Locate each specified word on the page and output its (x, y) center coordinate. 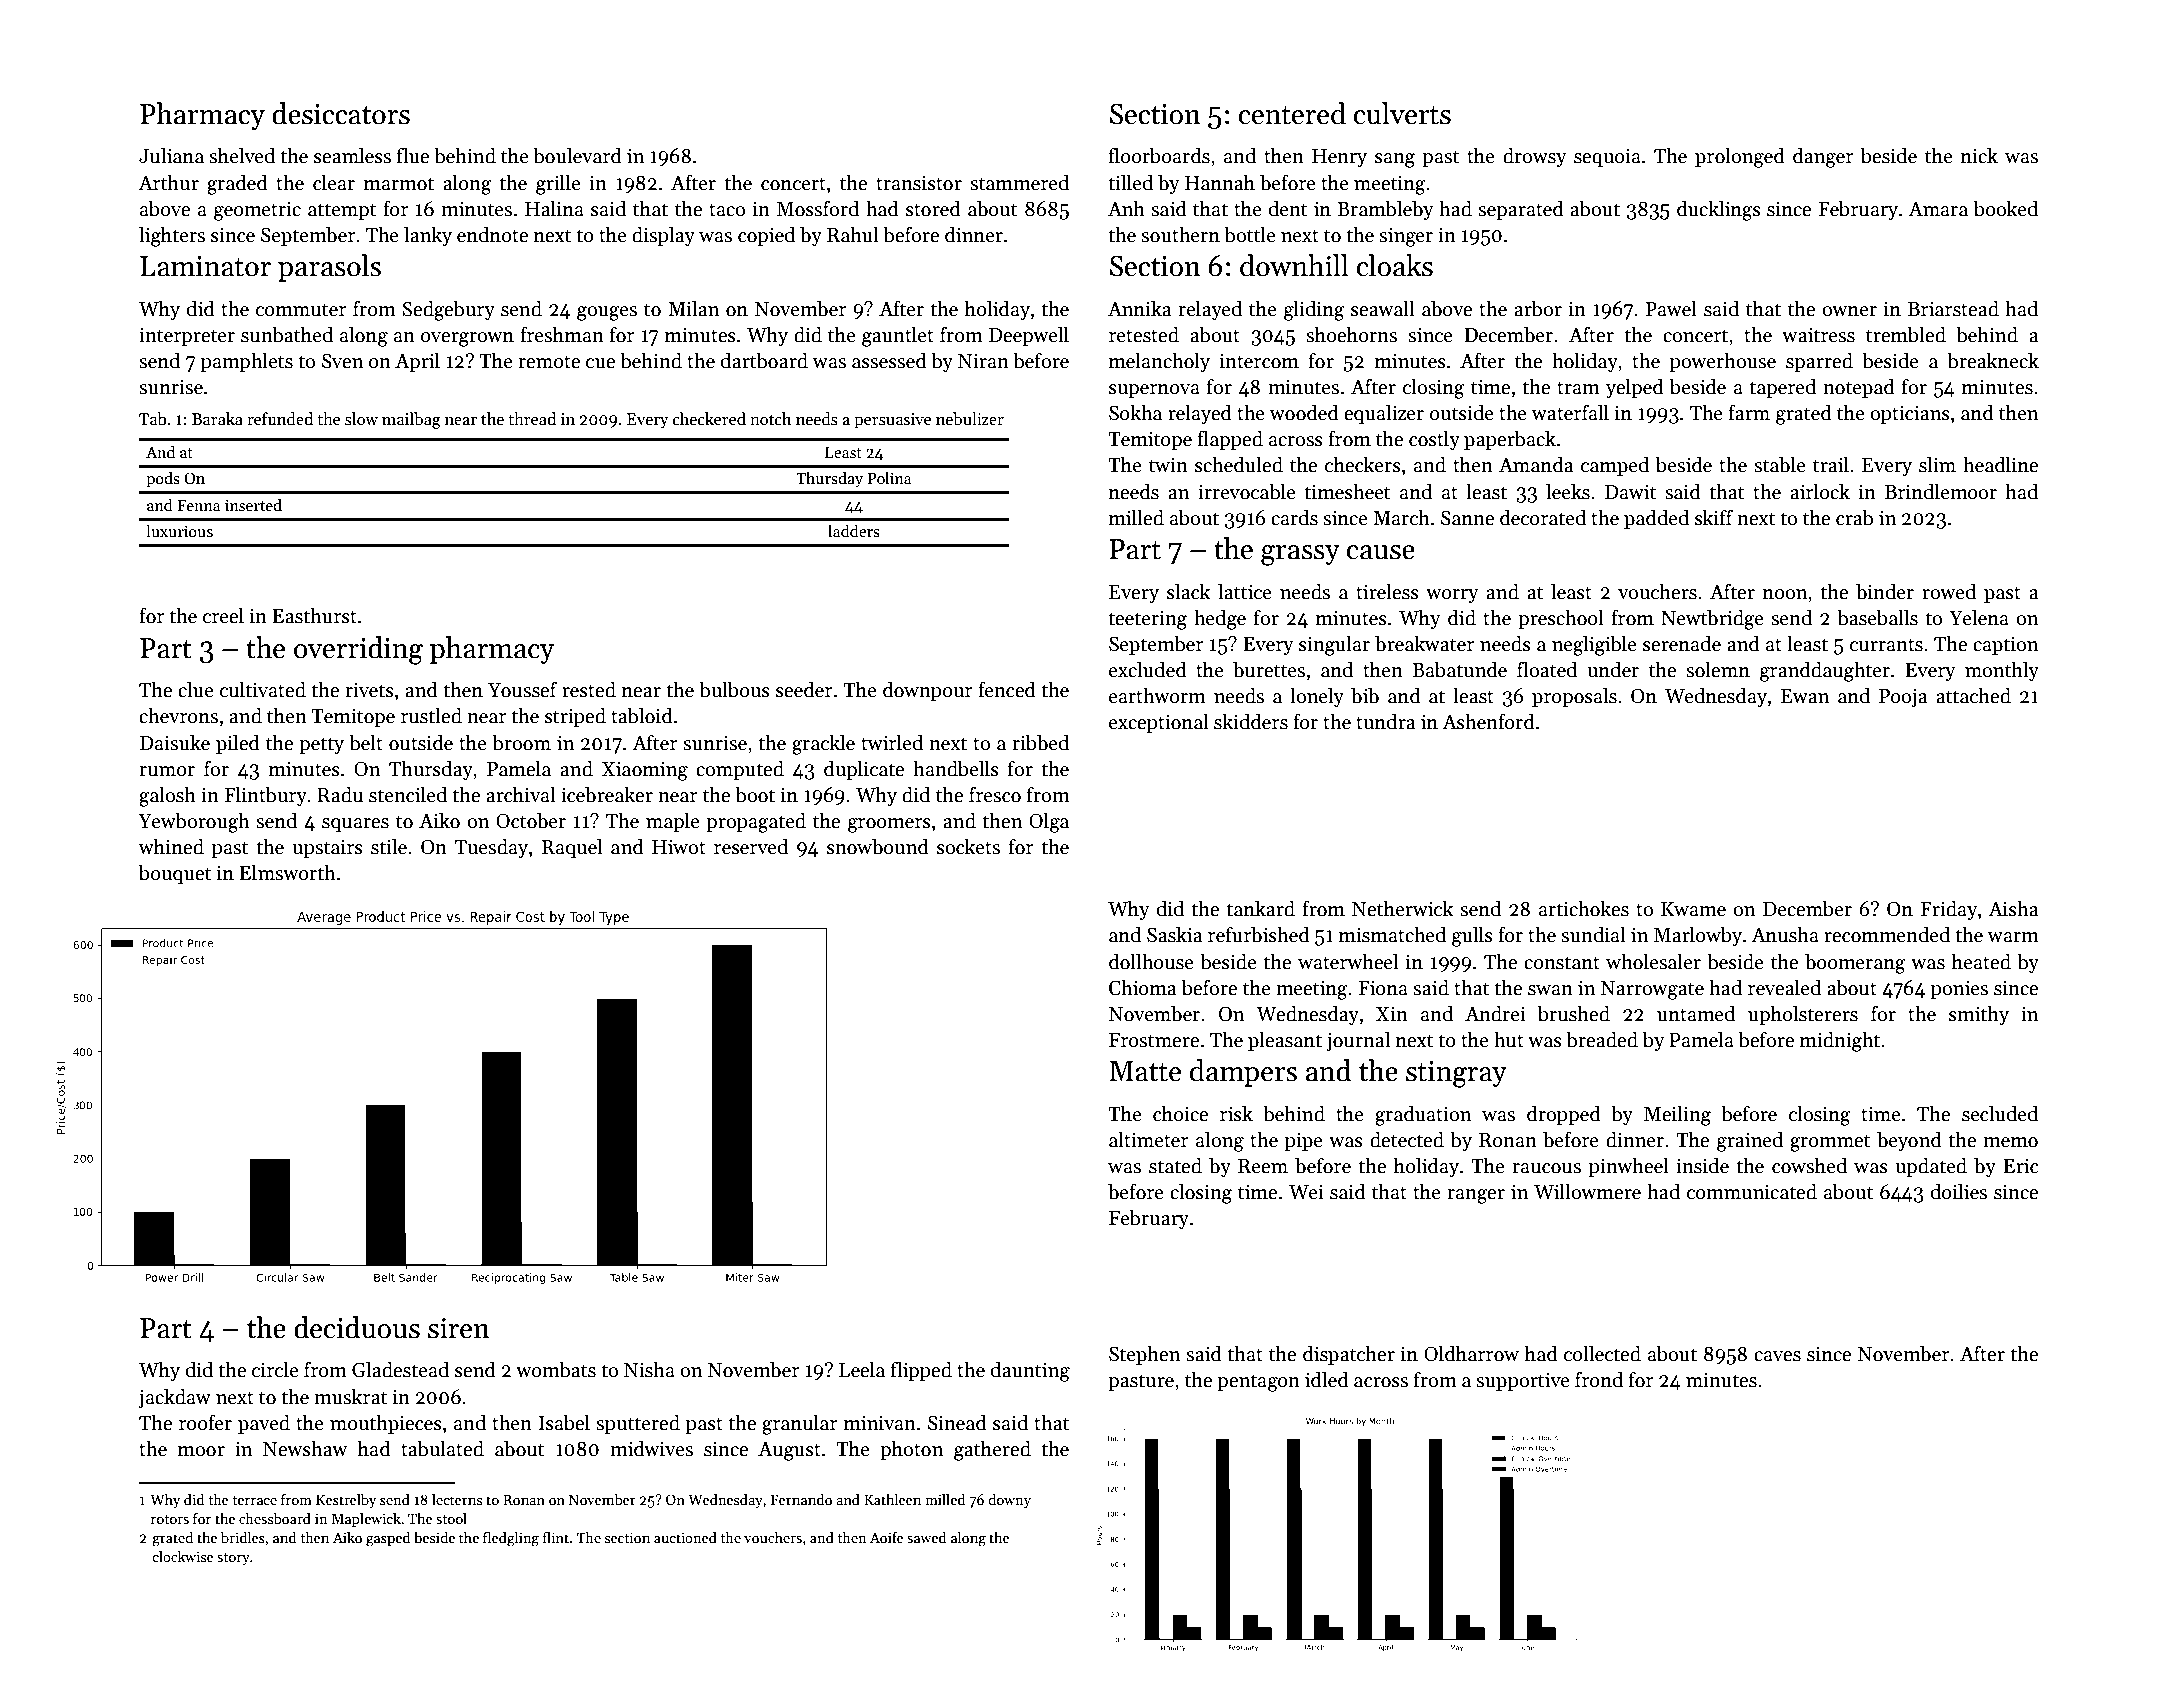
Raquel (572, 848)
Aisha (2013, 908)
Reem (1263, 1166)
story (233, 1559)
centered (1292, 113)
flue (413, 155)
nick (1979, 155)
